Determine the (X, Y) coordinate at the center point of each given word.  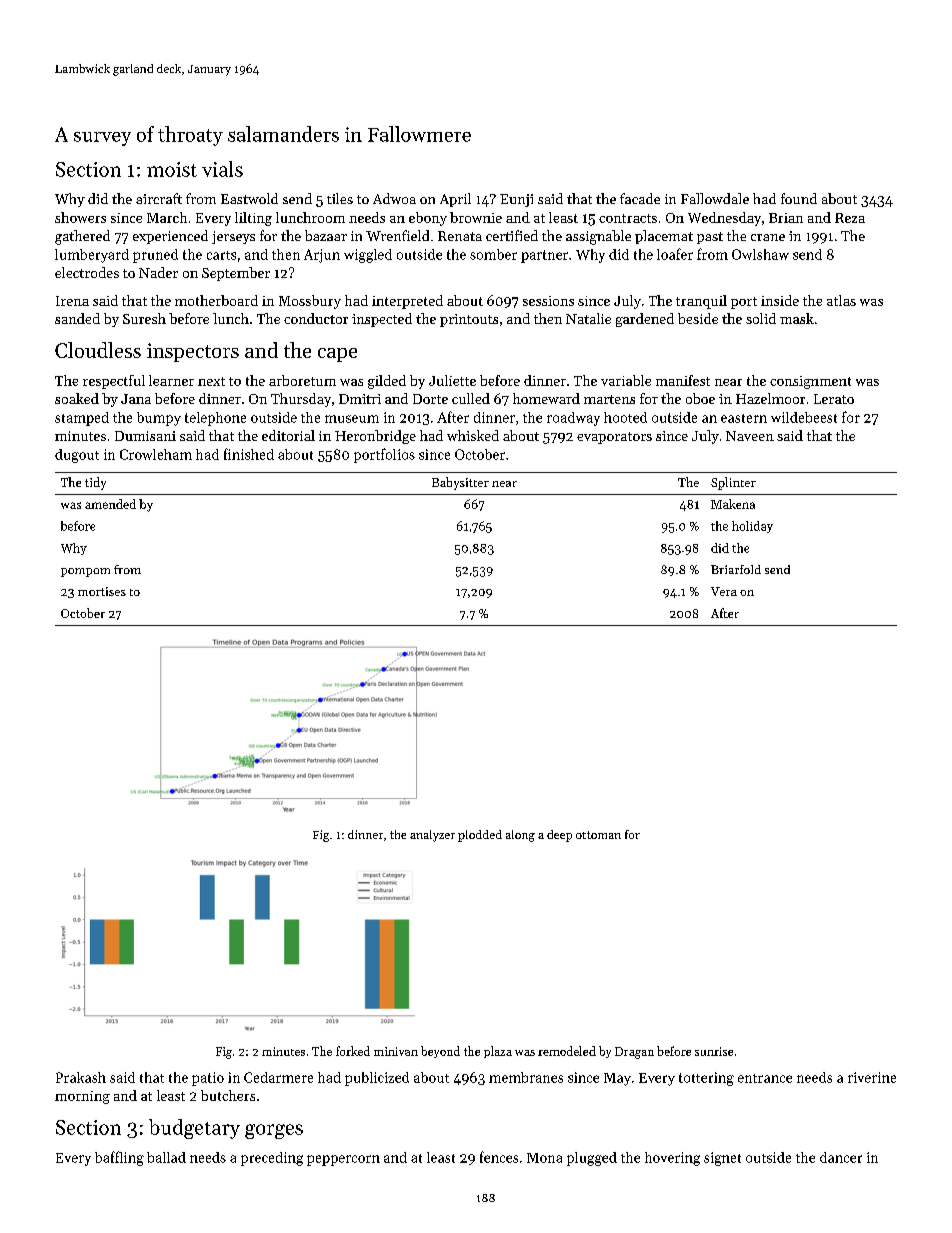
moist (172, 169)
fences (499, 1157)
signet (722, 1159)
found (799, 198)
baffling (119, 1158)
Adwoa (394, 198)
